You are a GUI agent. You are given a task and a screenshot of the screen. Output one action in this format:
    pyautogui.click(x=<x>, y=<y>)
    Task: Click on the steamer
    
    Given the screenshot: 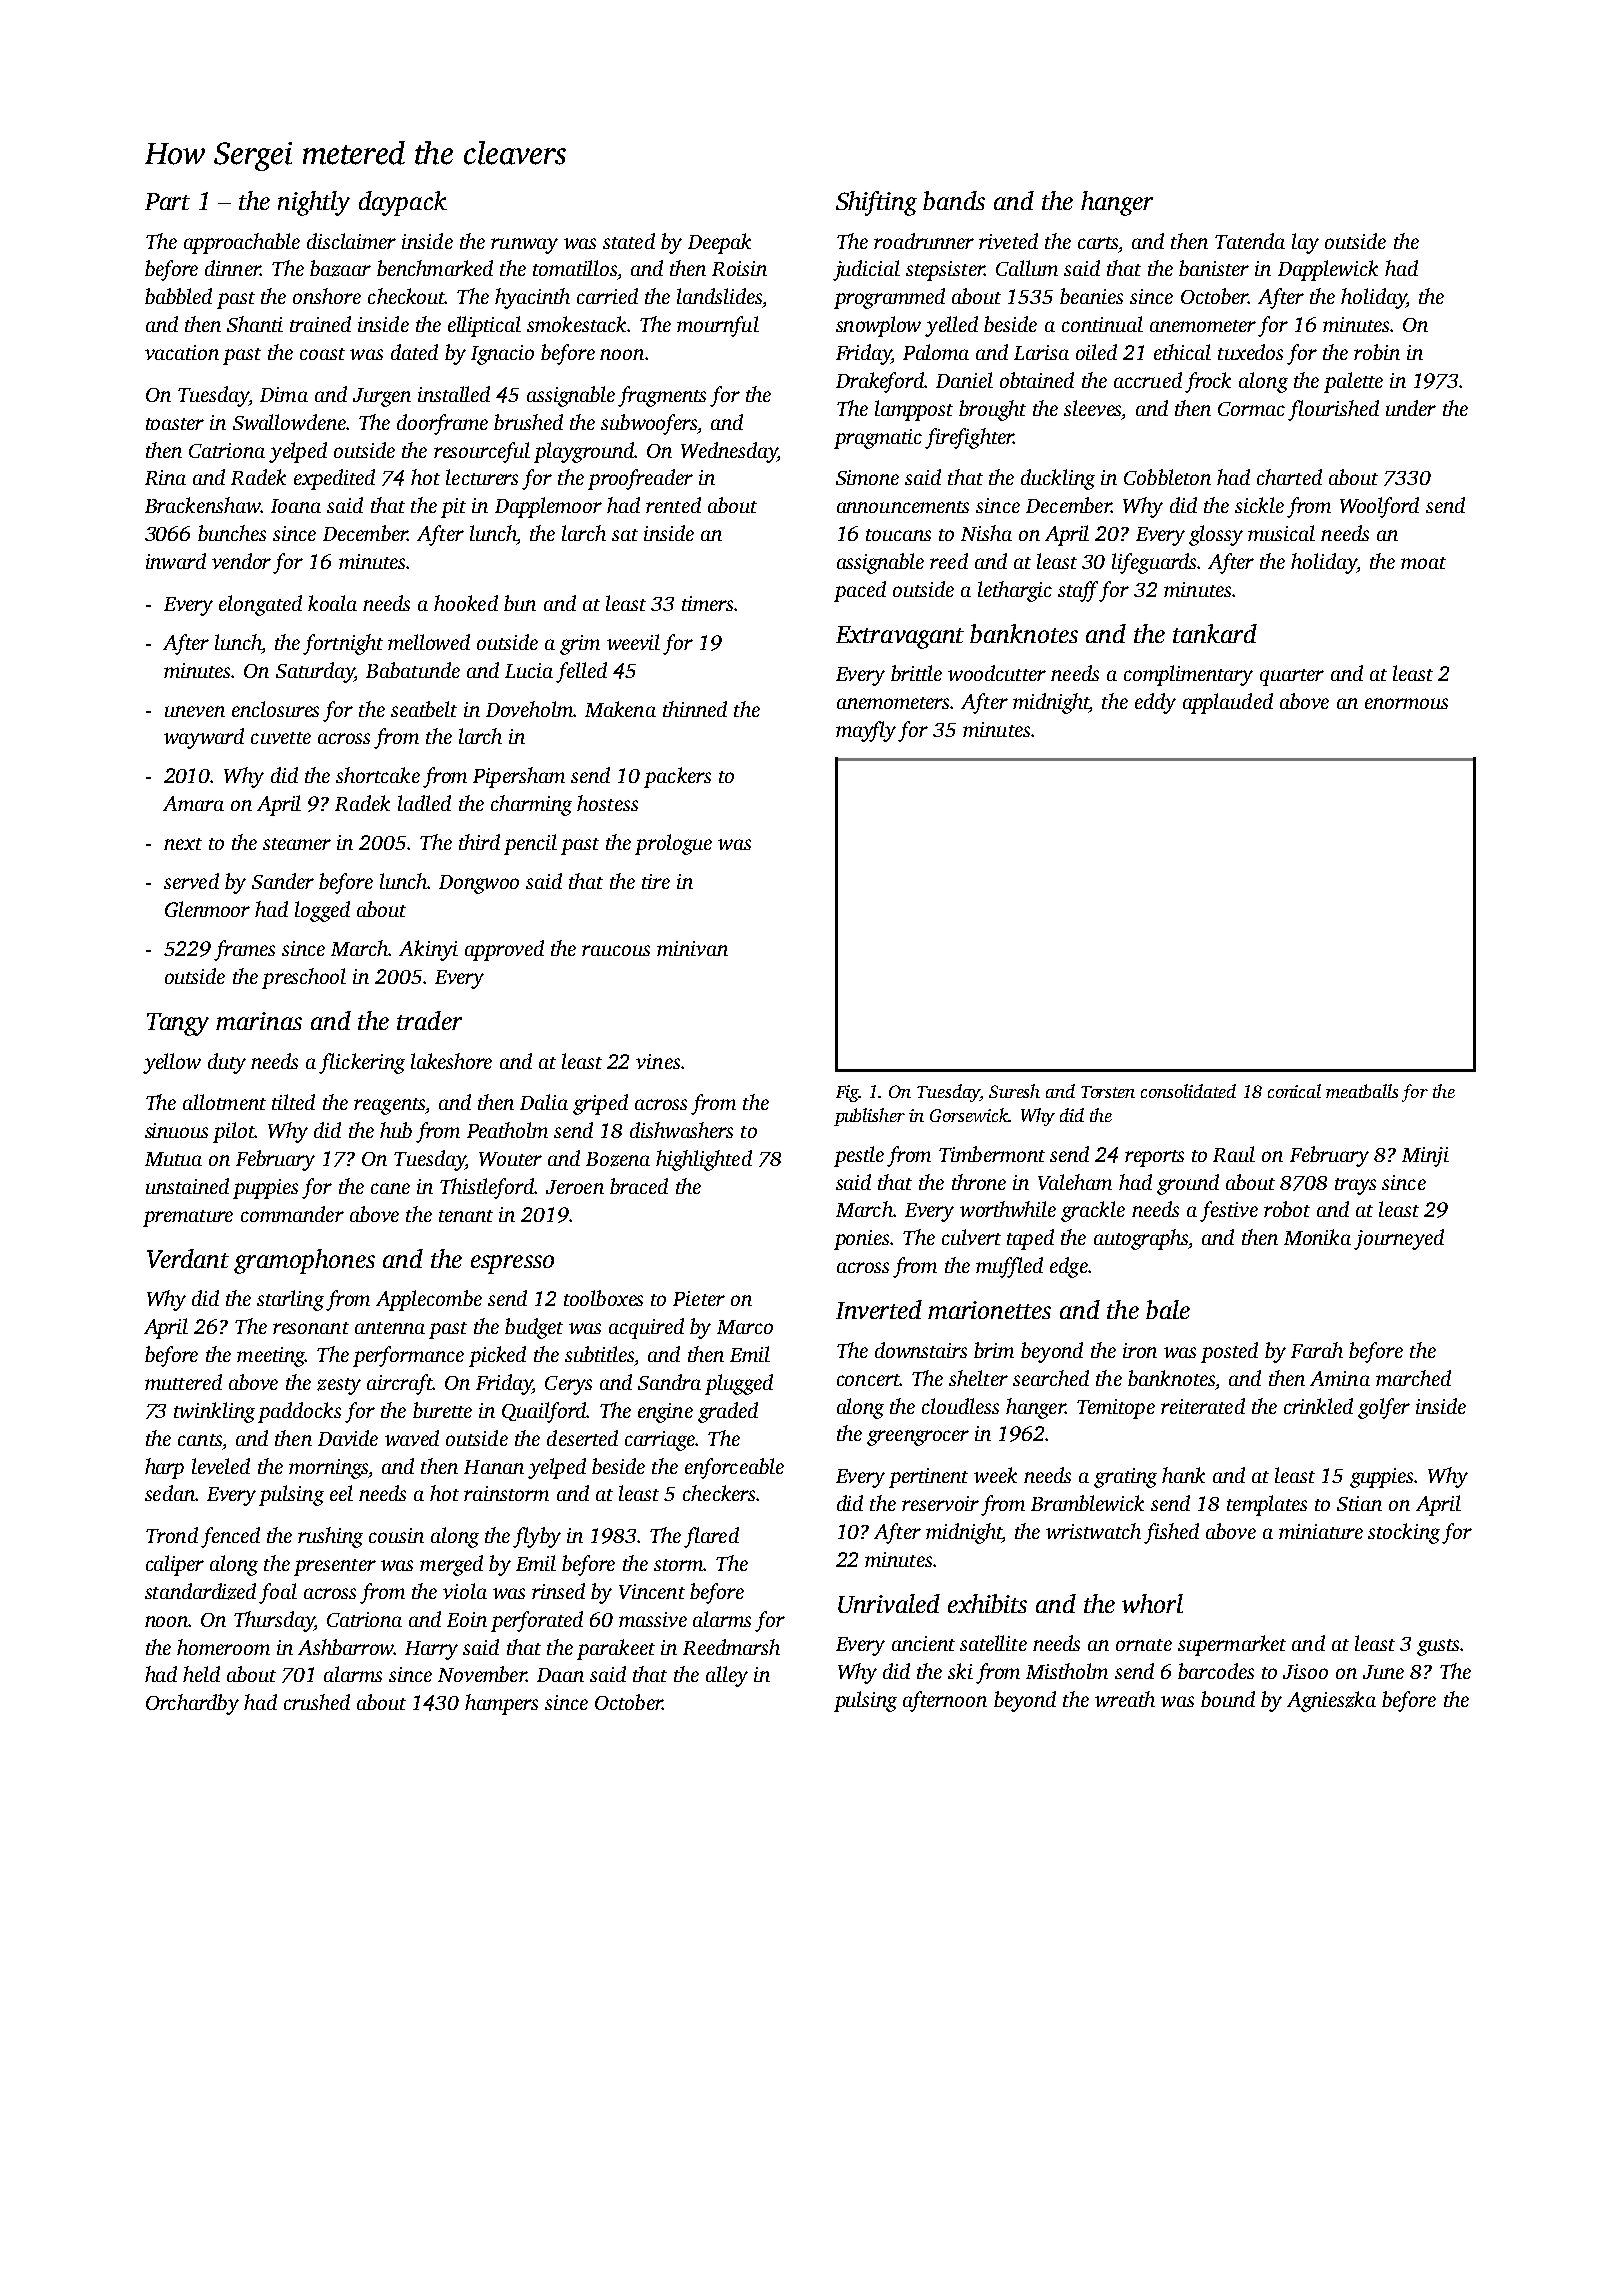 What is the action you would take?
    pyautogui.click(x=297, y=844)
